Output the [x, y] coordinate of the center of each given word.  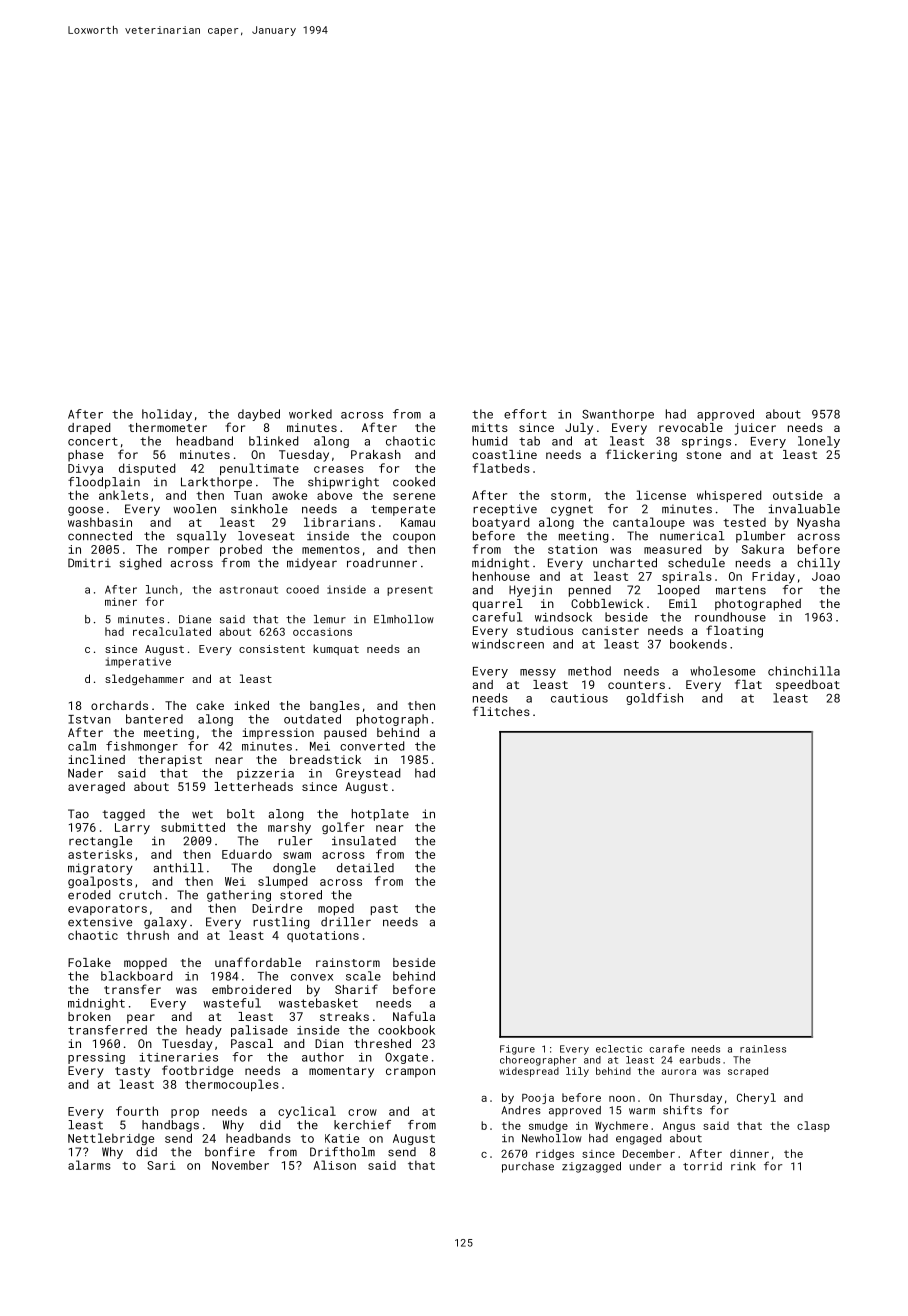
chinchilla [804, 671]
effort [525, 414]
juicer [755, 429]
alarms [89, 1165]
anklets [123, 495]
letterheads [253, 786]
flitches [501, 711]
